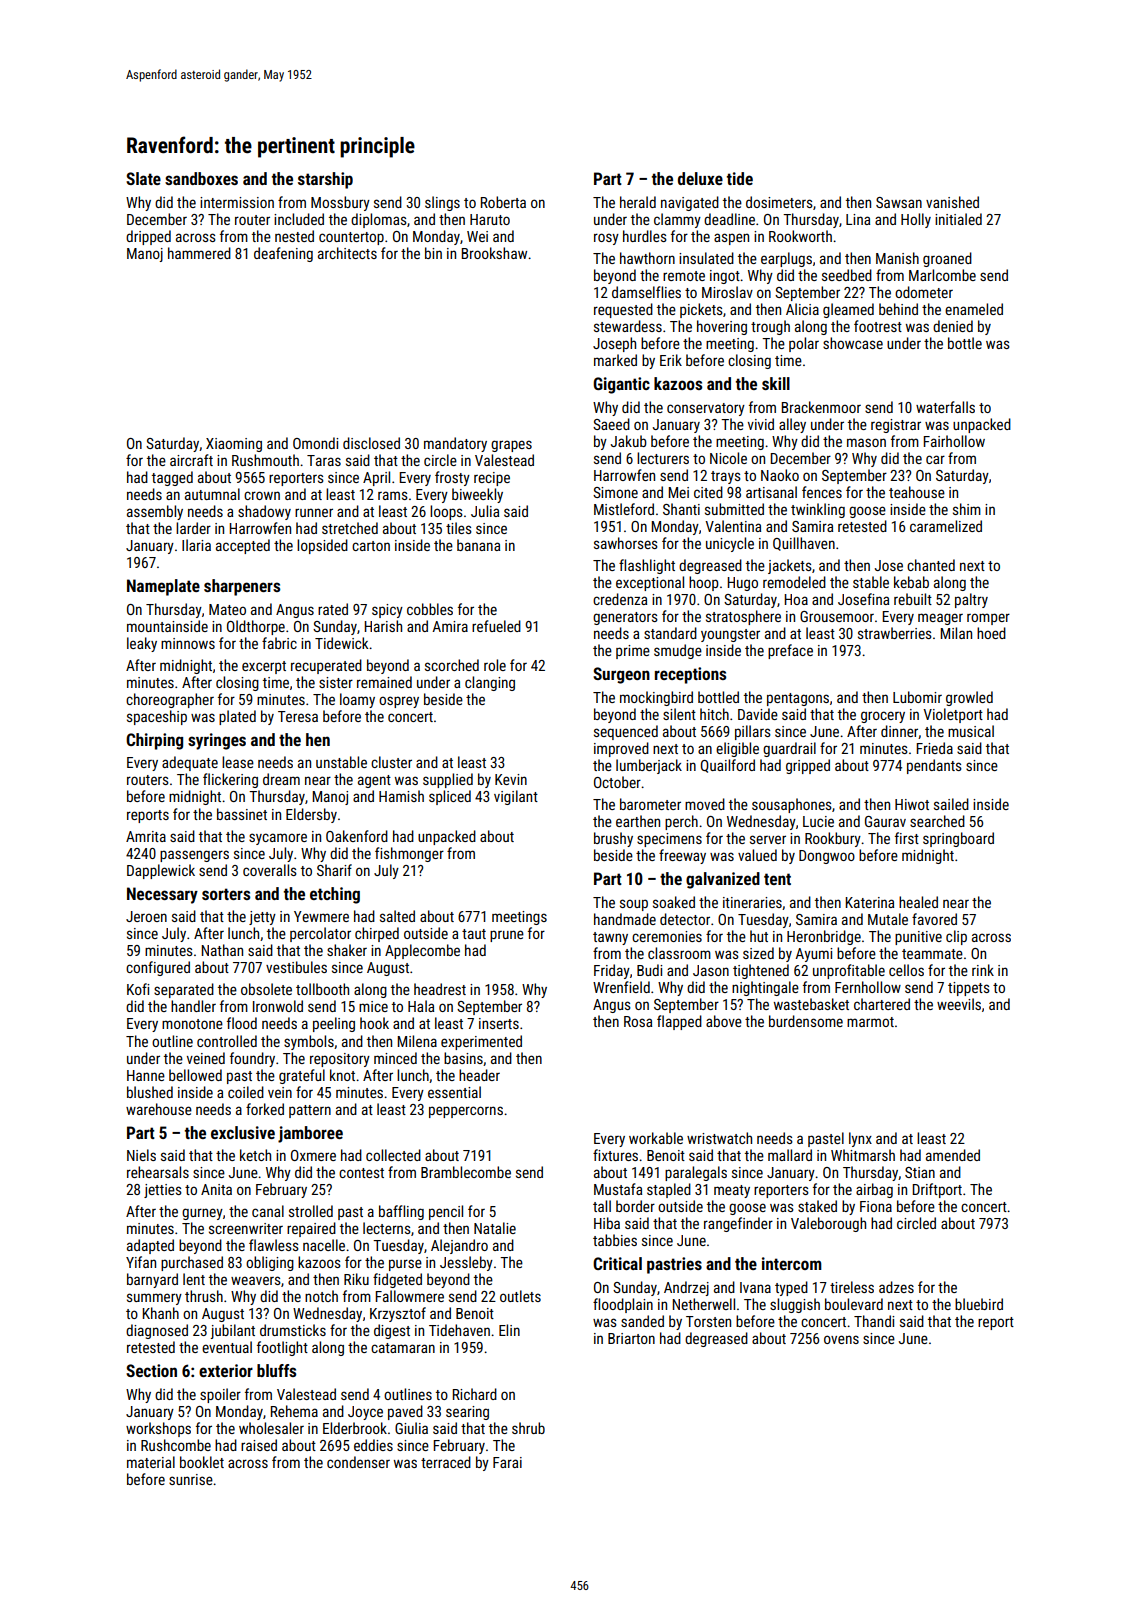  I want to click on inserts, so click(499, 1023).
